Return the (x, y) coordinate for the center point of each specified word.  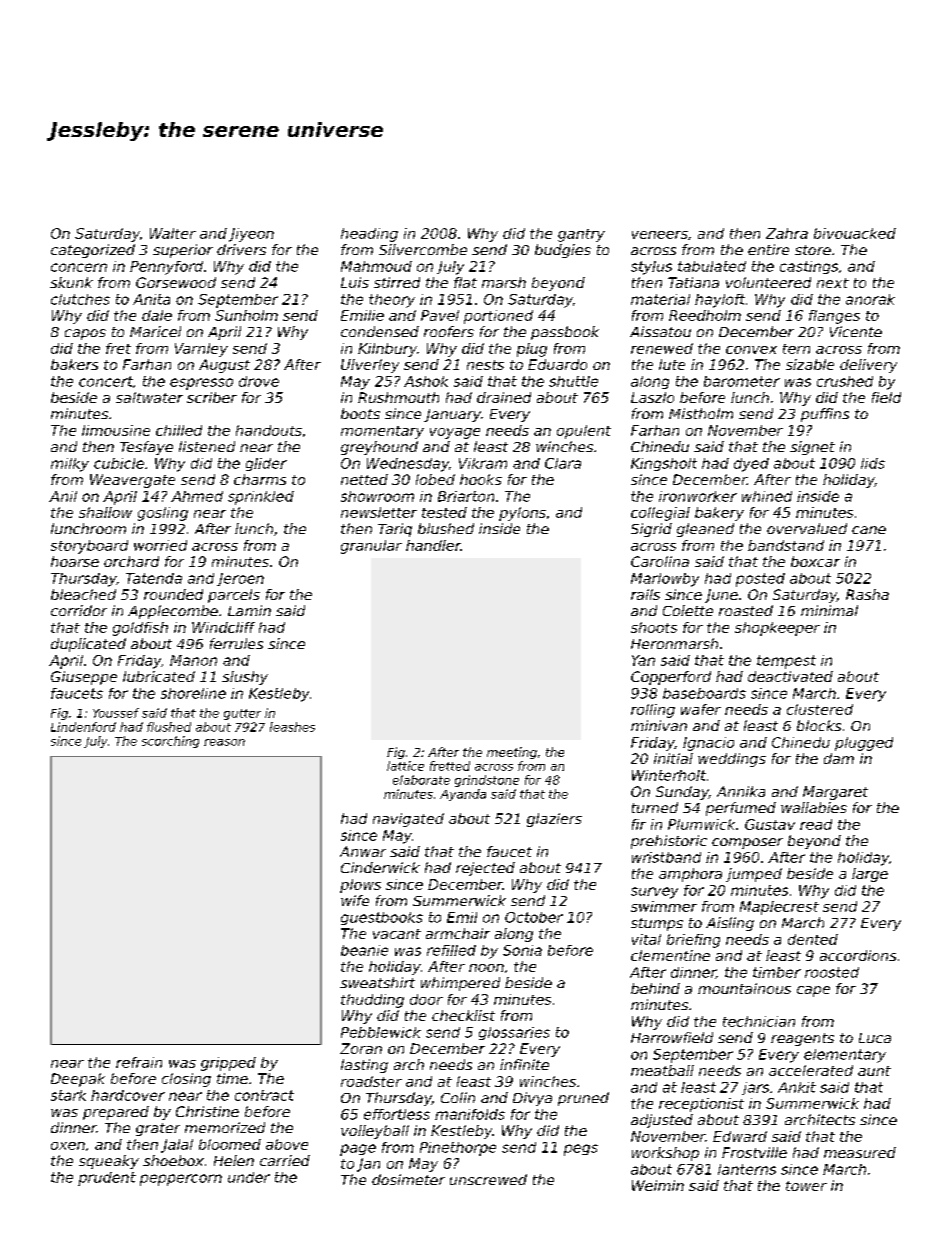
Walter (173, 233)
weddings (732, 760)
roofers (449, 331)
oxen (68, 1146)
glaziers (554, 820)
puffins (825, 415)
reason (224, 742)
